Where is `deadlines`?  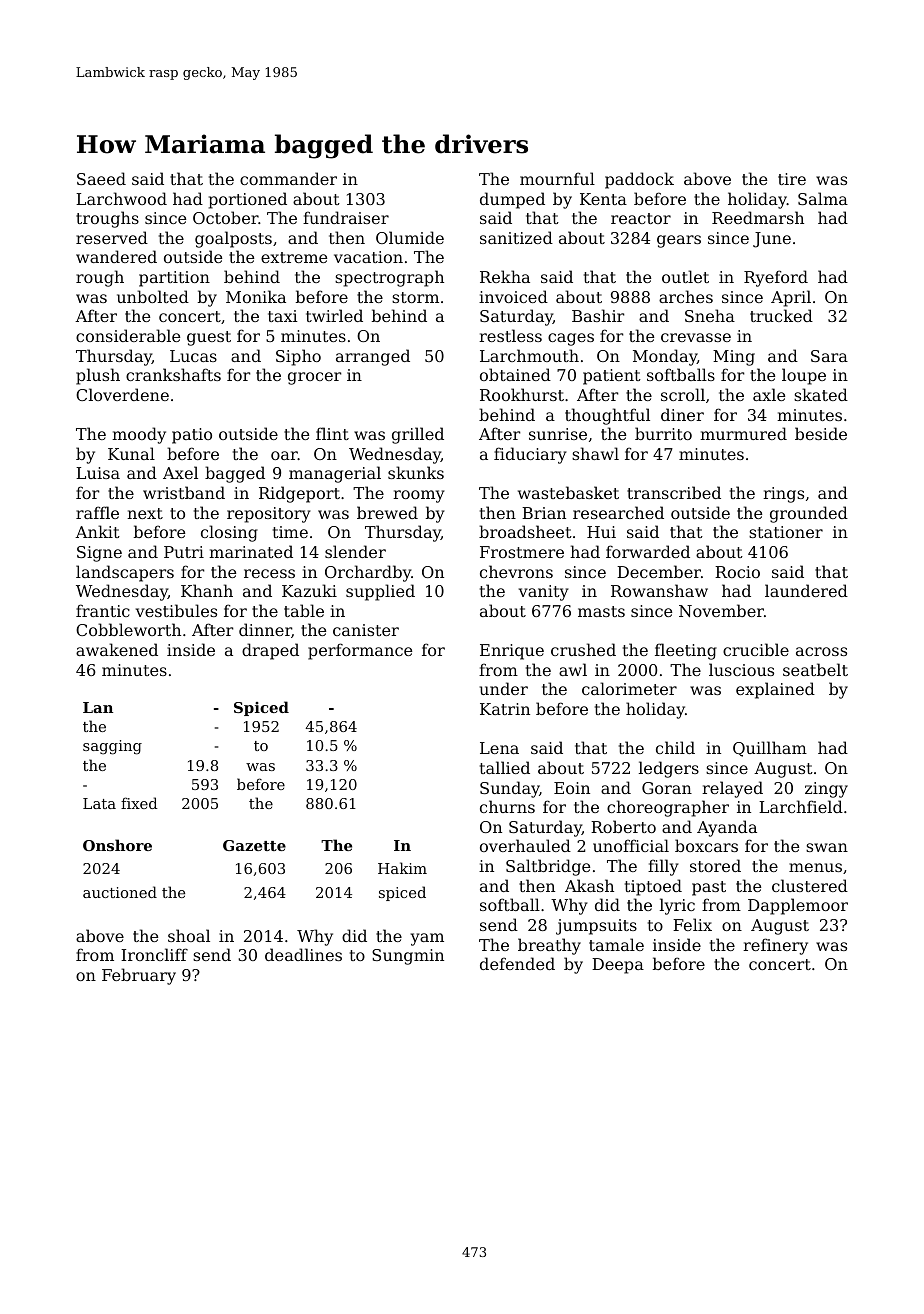
deadlines is located at coordinates (303, 954).
